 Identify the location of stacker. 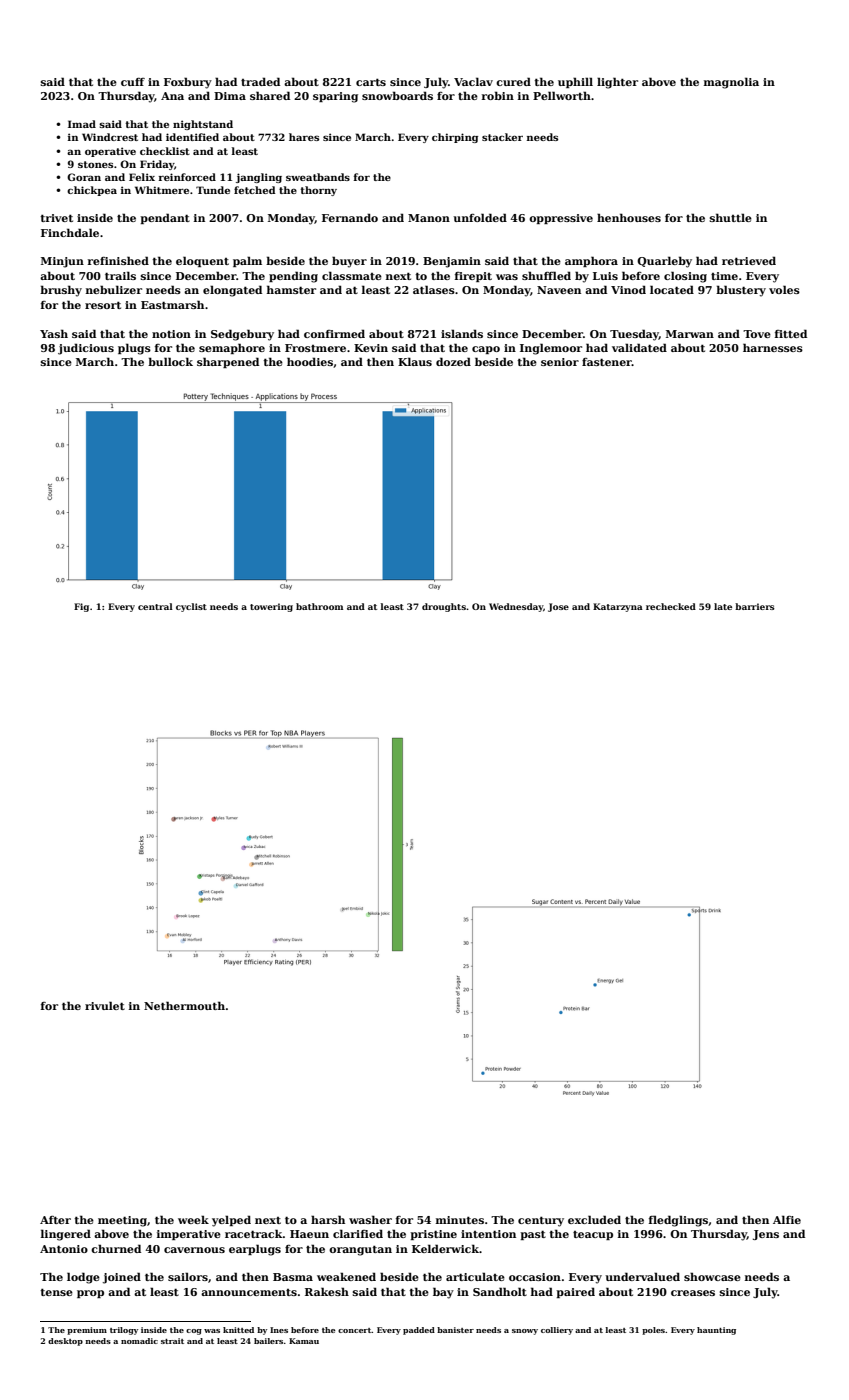
(502, 137).
